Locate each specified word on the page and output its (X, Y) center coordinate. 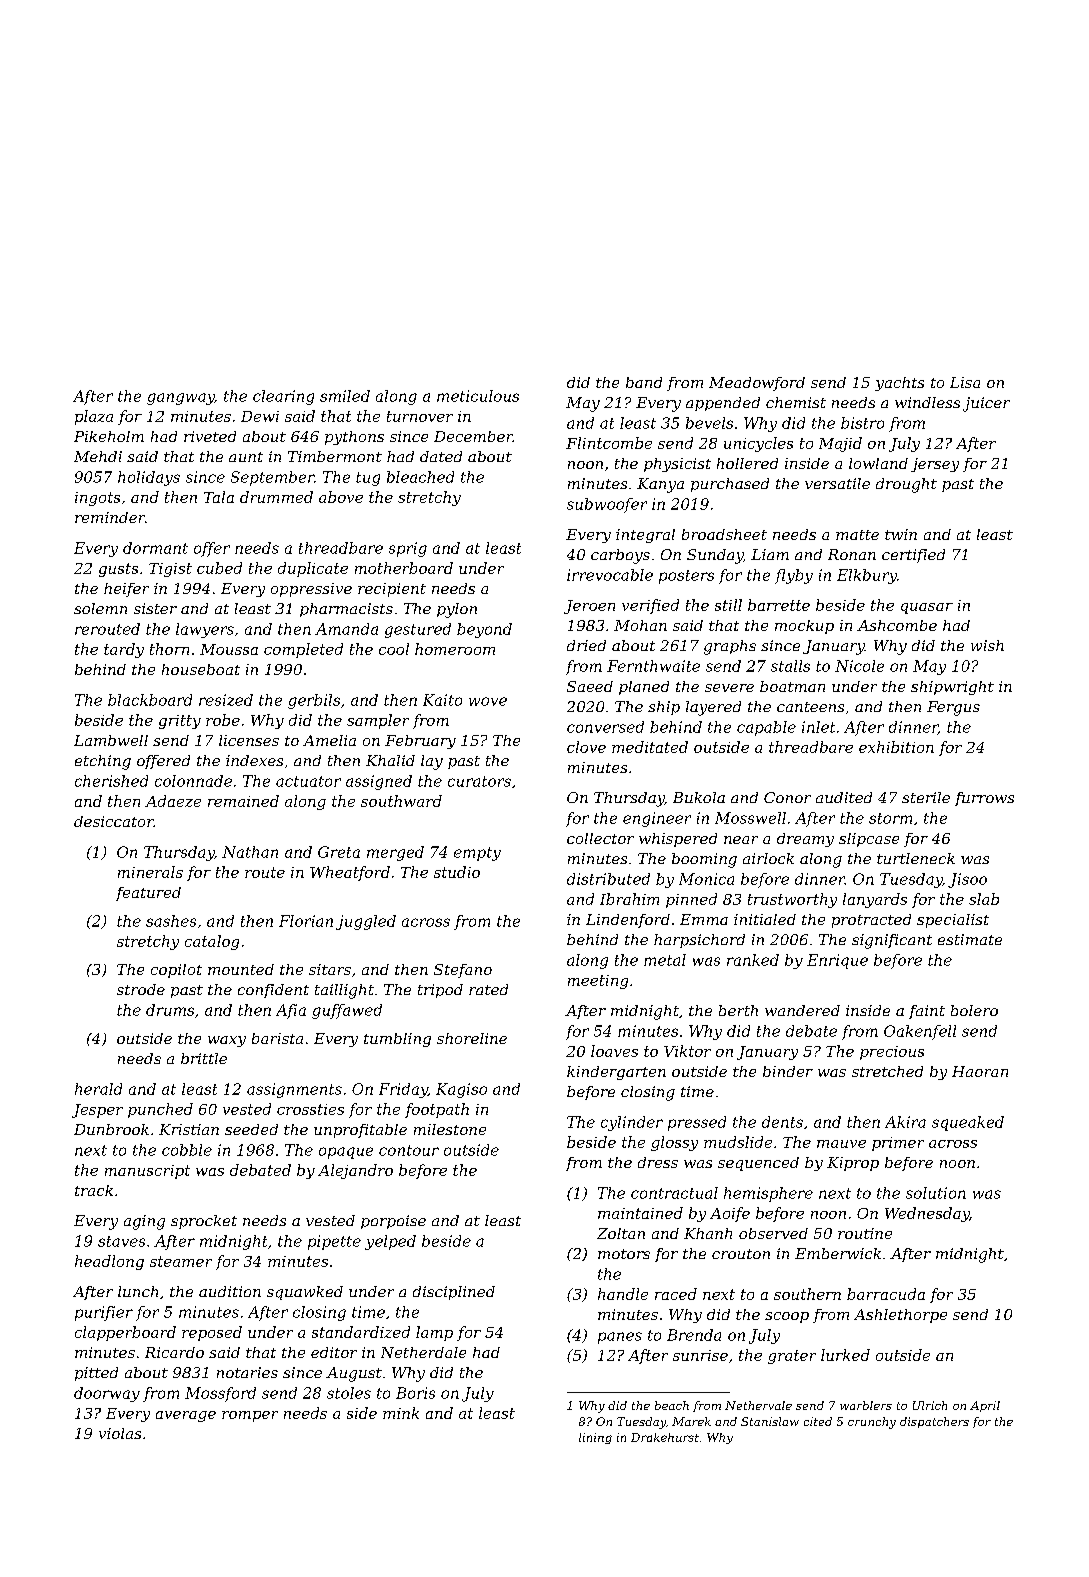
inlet (818, 727)
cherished (111, 781)
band (644, 382)
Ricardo (174, 1352)
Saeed (590, 686)
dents (782, 1122)
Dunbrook (111, 1129)
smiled (345, 396)
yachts (899, 384)
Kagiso (461, 1090)
